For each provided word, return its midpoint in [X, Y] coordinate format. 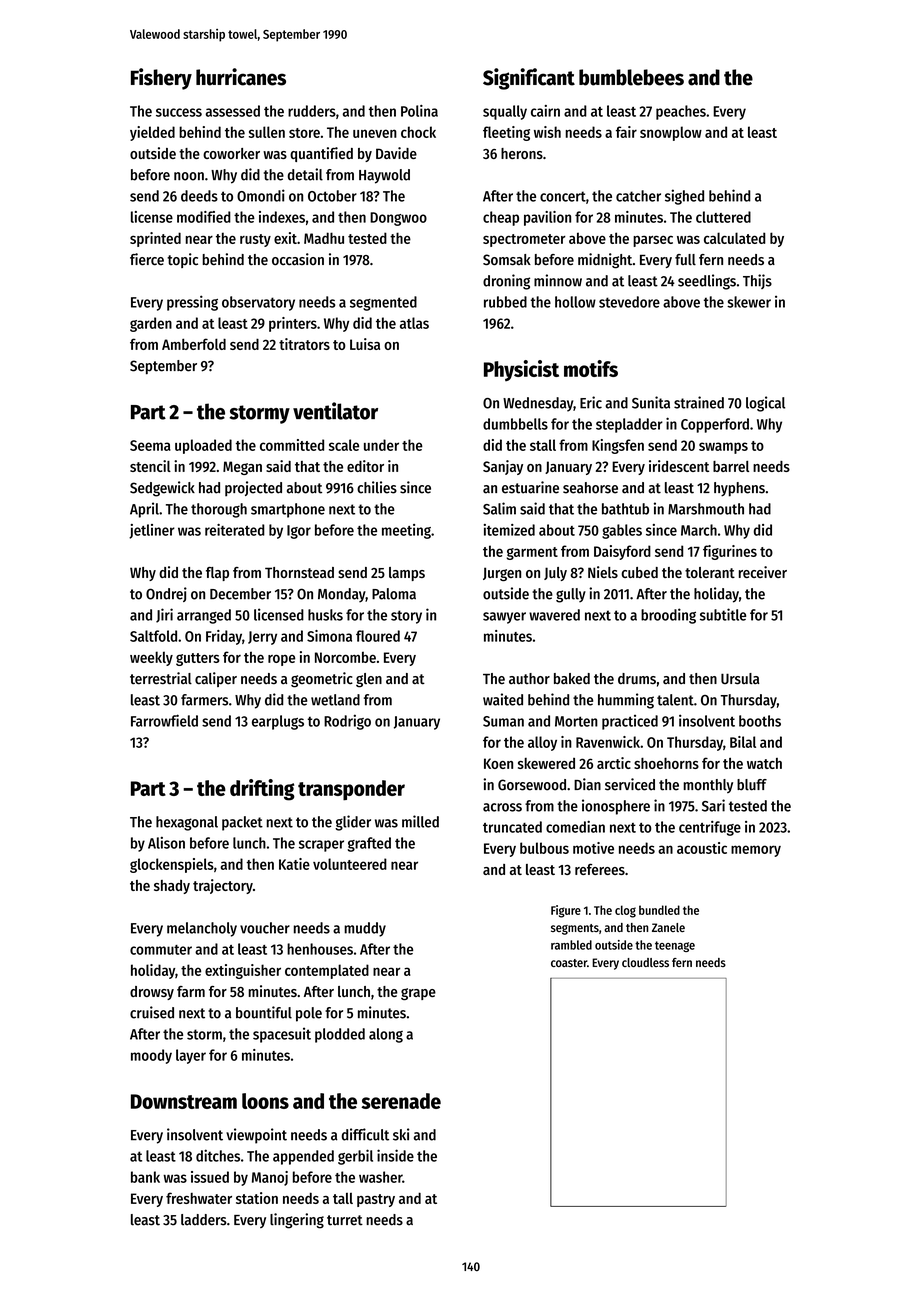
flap [217, 574]
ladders [204, 1220]
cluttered [723, 217]
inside [395, 1155]
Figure [566, 911]
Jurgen [502, 574]
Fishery [161, 79]
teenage [675, 946]
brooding [668, 616]
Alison [166, 843]
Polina [419, 111]
